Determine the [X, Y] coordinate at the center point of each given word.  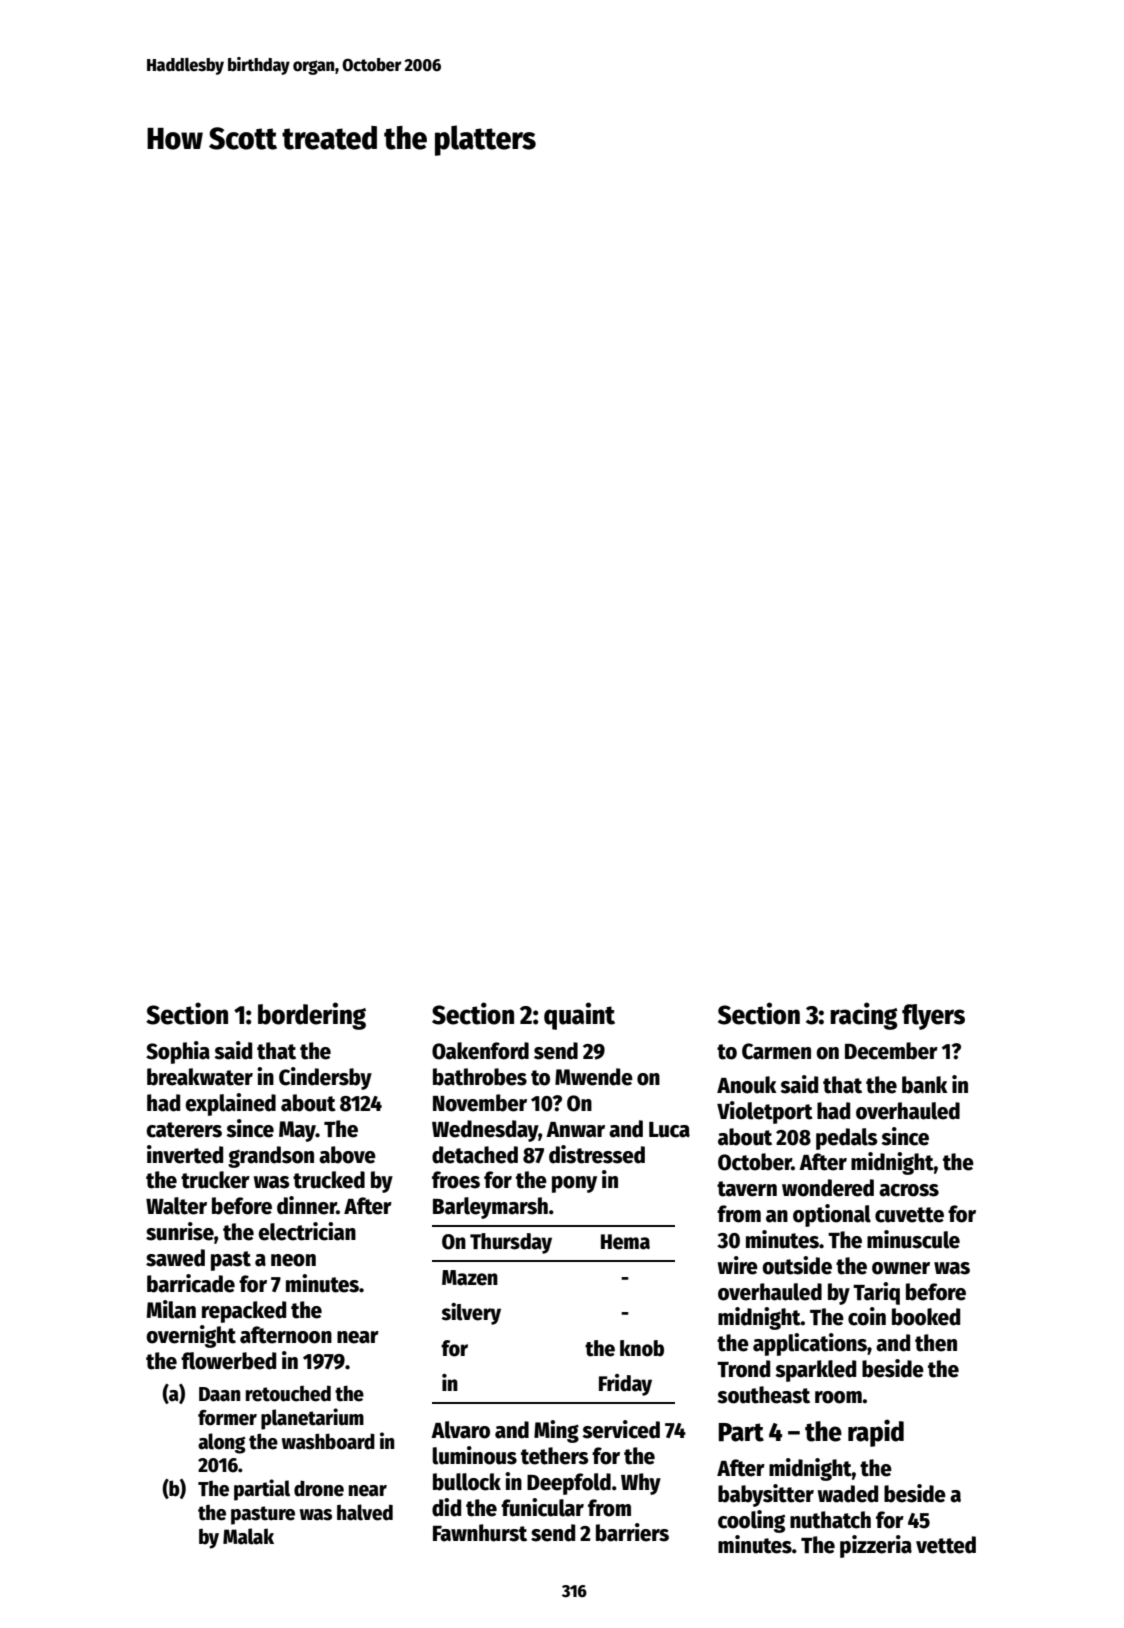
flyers [933, 1017]
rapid [876, 1433]
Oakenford [480, 1051]
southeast [763, 1395]
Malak [248, 1536]
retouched [288, 1393]
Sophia [178, 1052]
